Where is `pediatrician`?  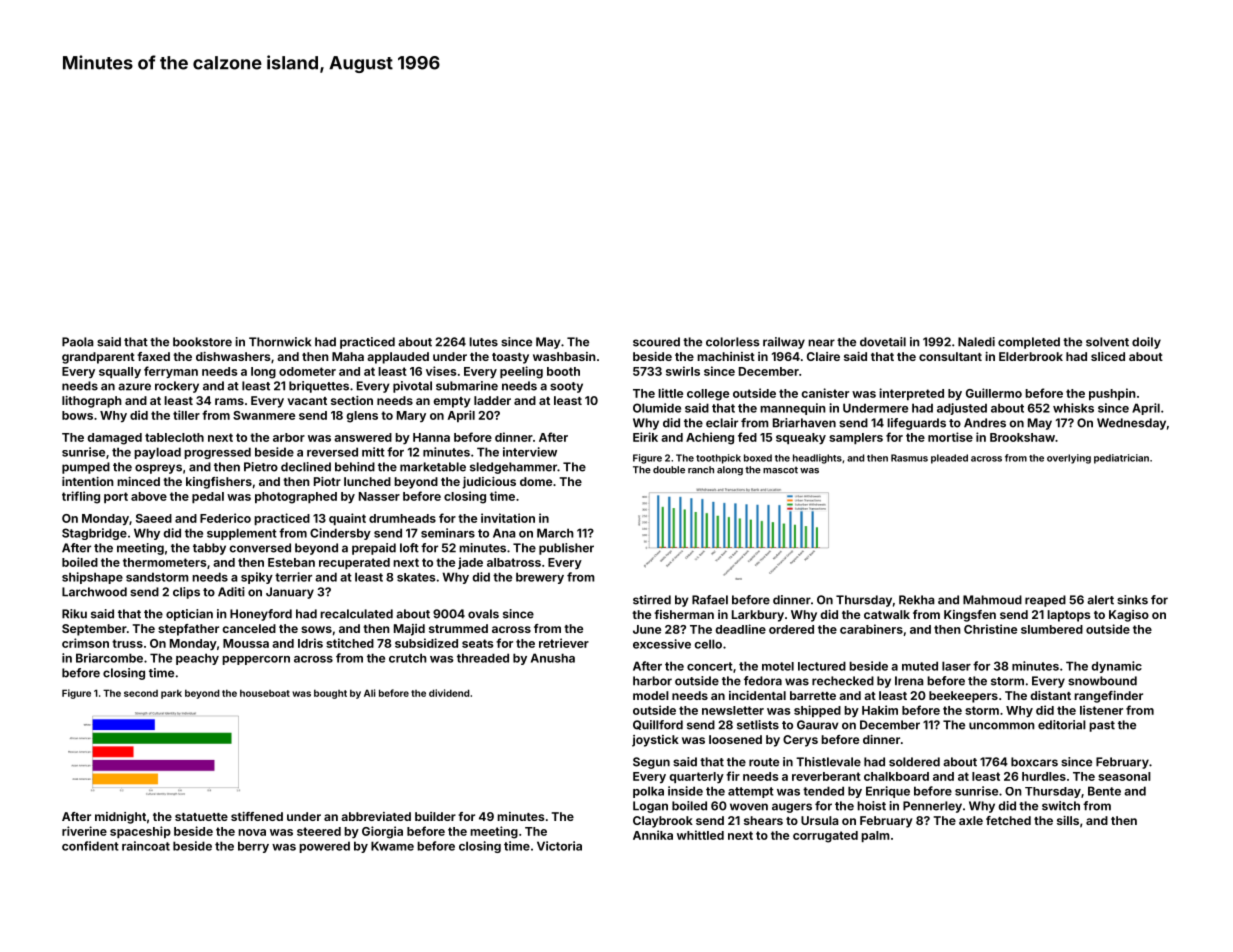
pediatrician is located at coordinates (1121, 459).
